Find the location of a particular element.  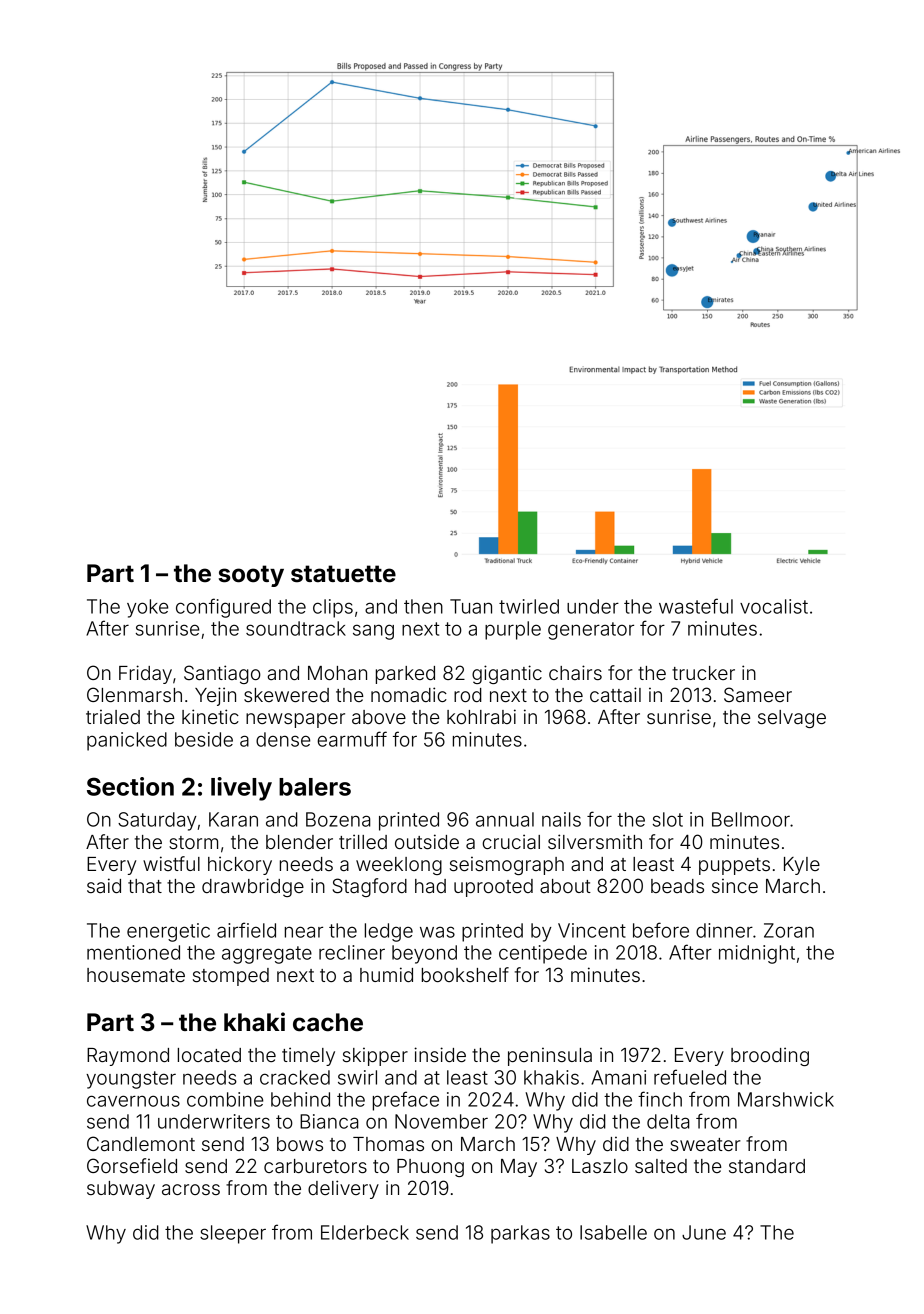

skipper is located at coordinates (375, 1057).
